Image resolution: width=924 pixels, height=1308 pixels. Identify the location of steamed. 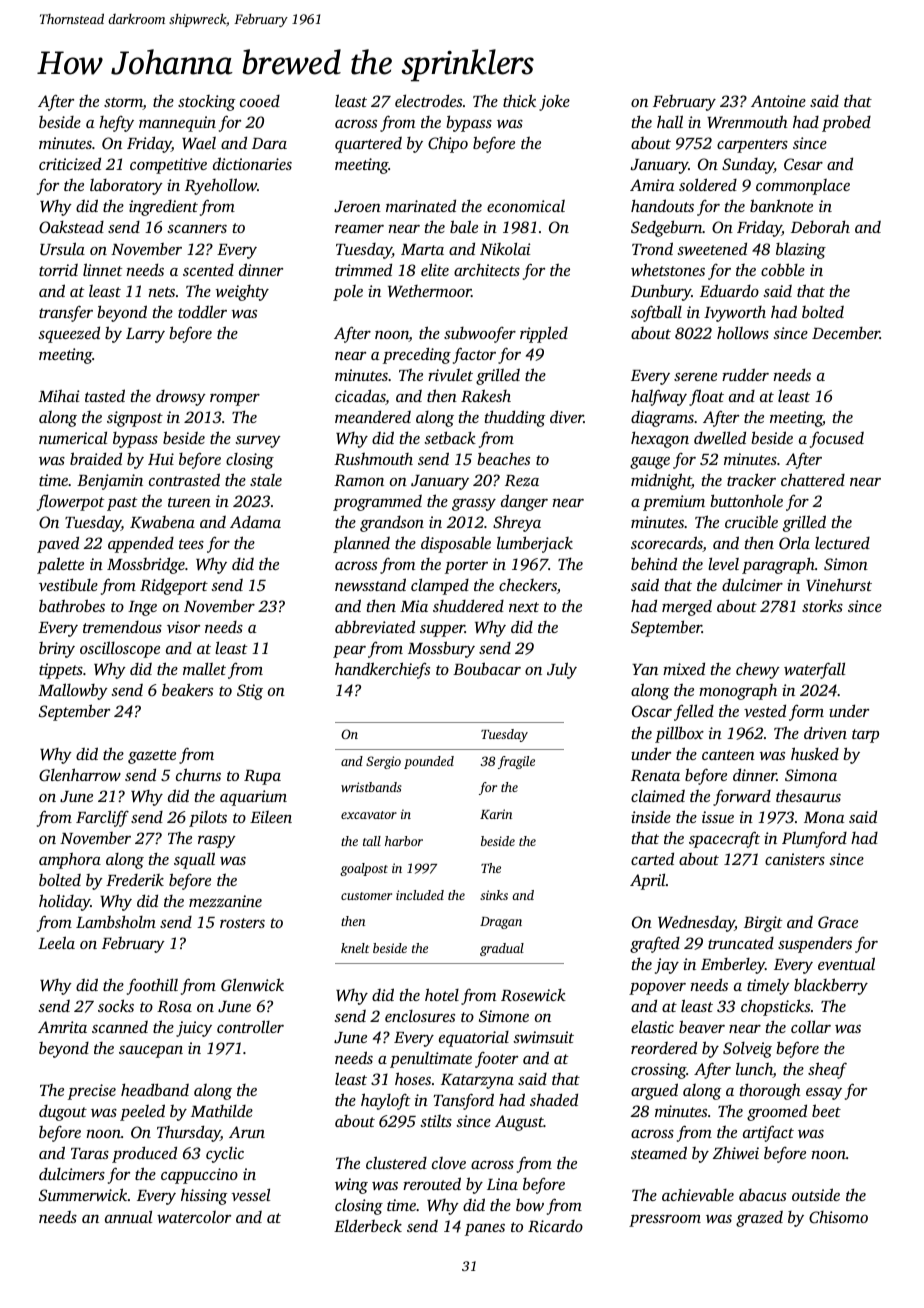
(659, 1152).
